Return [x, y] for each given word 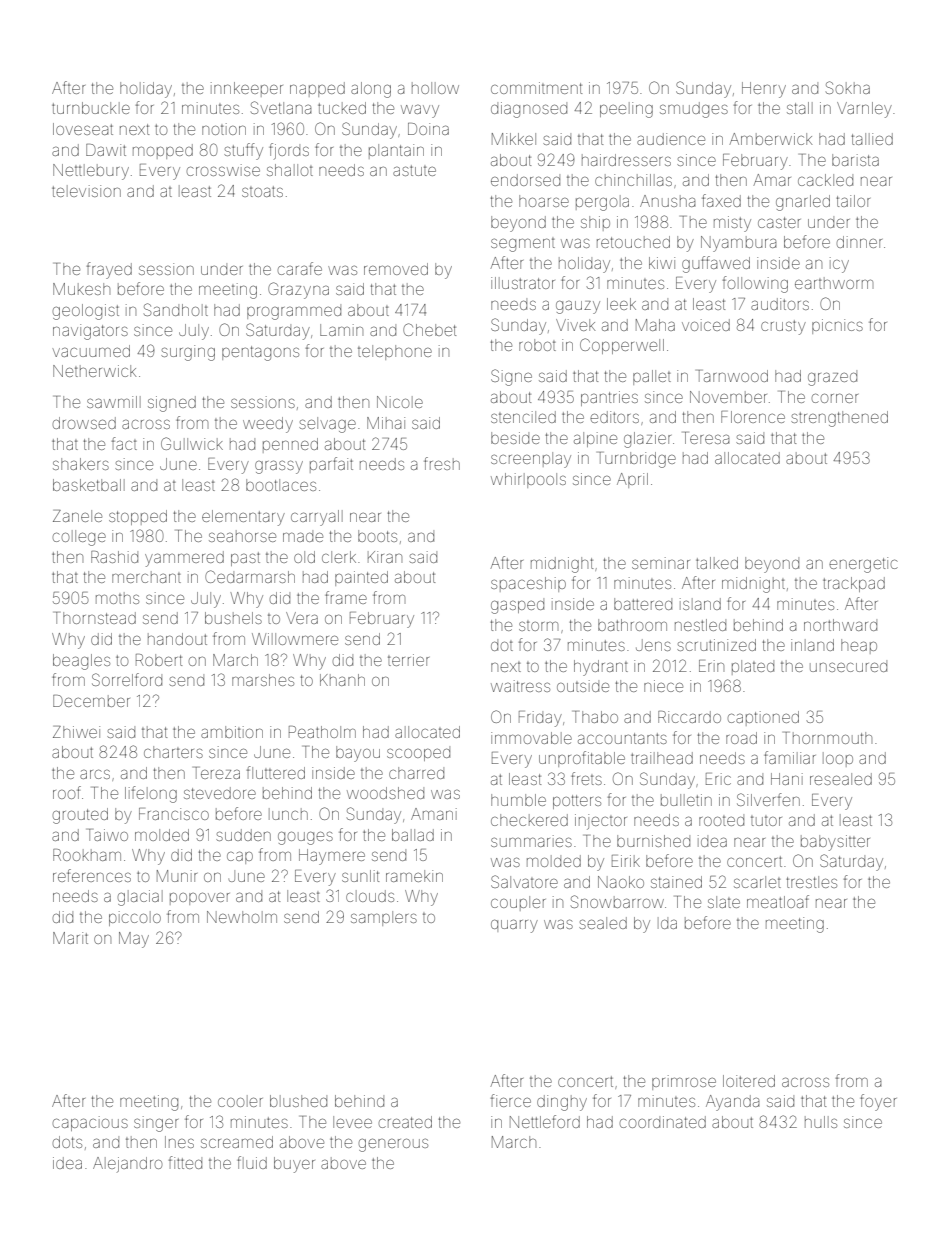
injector [601, 822]
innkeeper [247, 89]
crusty [783, 327]
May [134, 940]
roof [67, 792]
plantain [396, 151]
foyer [878, 1102]
